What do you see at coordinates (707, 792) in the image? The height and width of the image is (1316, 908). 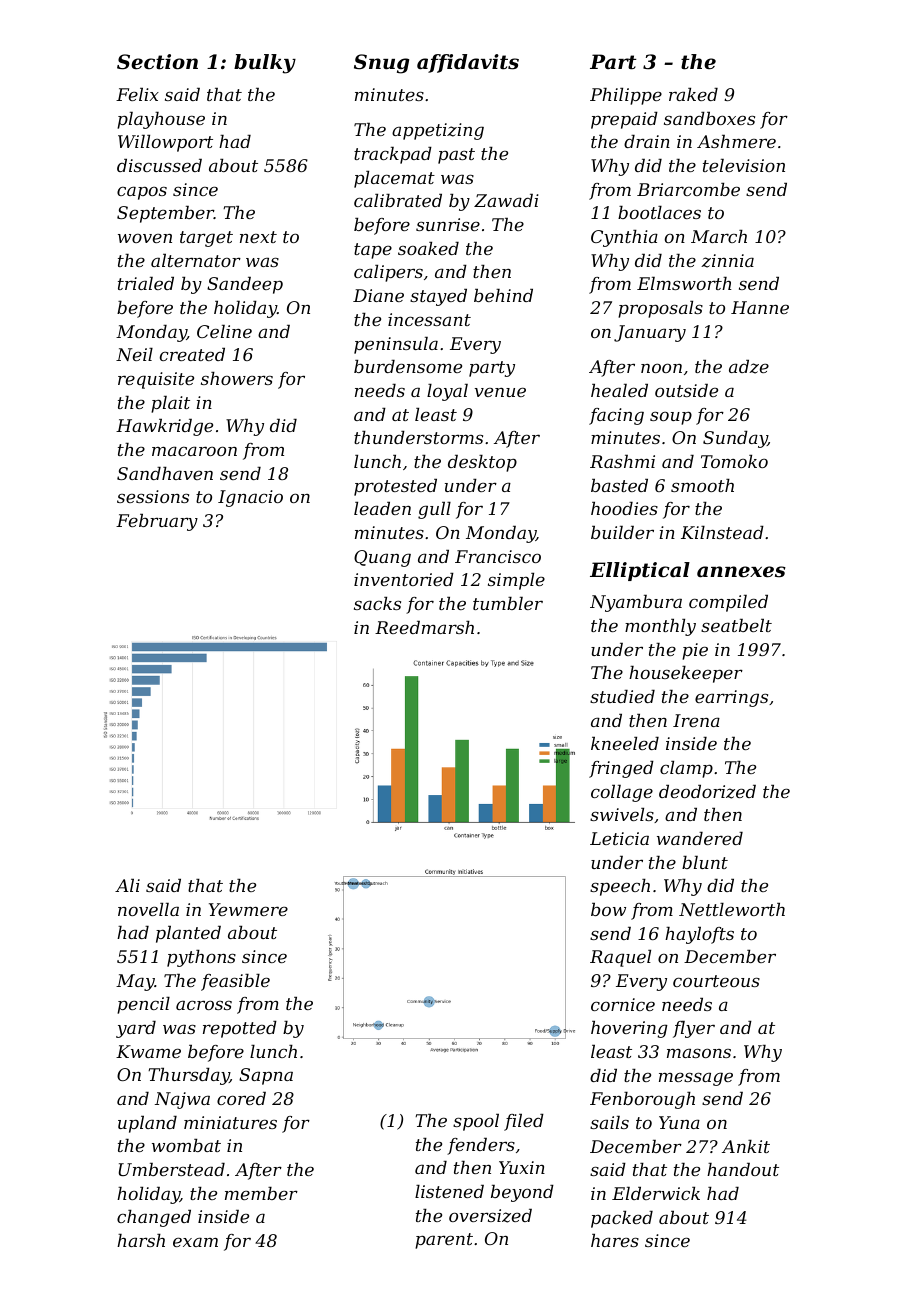 I see `deodorized` at bounding box center [707, 792].
